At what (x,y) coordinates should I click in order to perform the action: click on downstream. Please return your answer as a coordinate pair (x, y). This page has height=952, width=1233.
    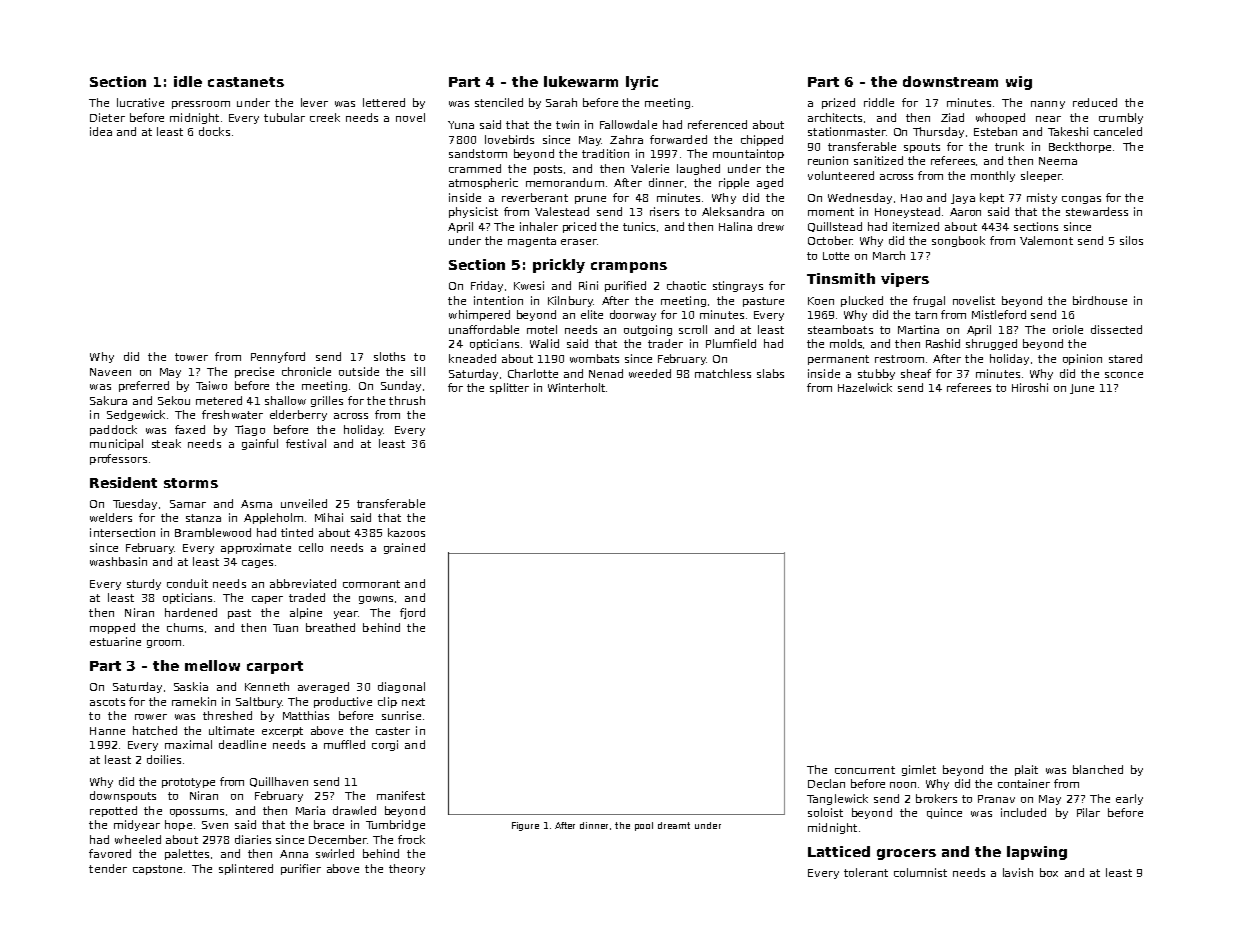
    Looking at the image, I should click on (950, 81).
